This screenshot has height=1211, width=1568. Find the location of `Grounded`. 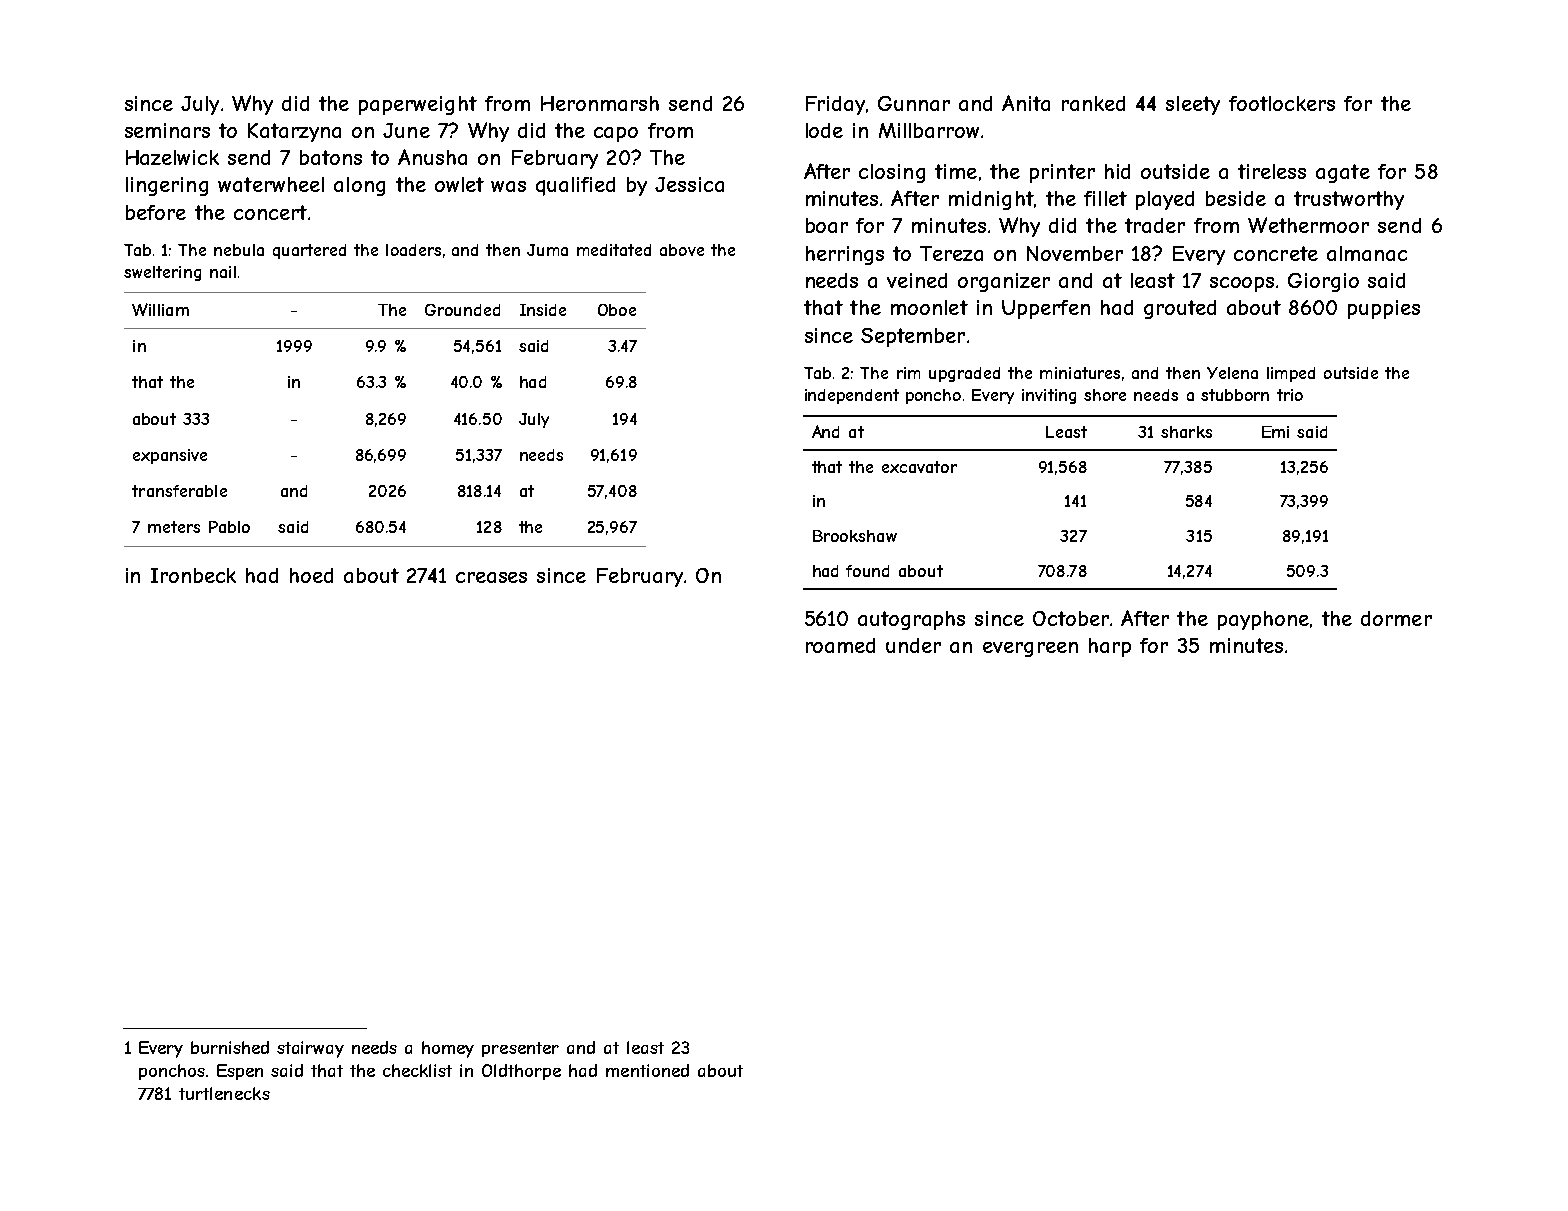

Grounded is located at coordinates (462, 310).
